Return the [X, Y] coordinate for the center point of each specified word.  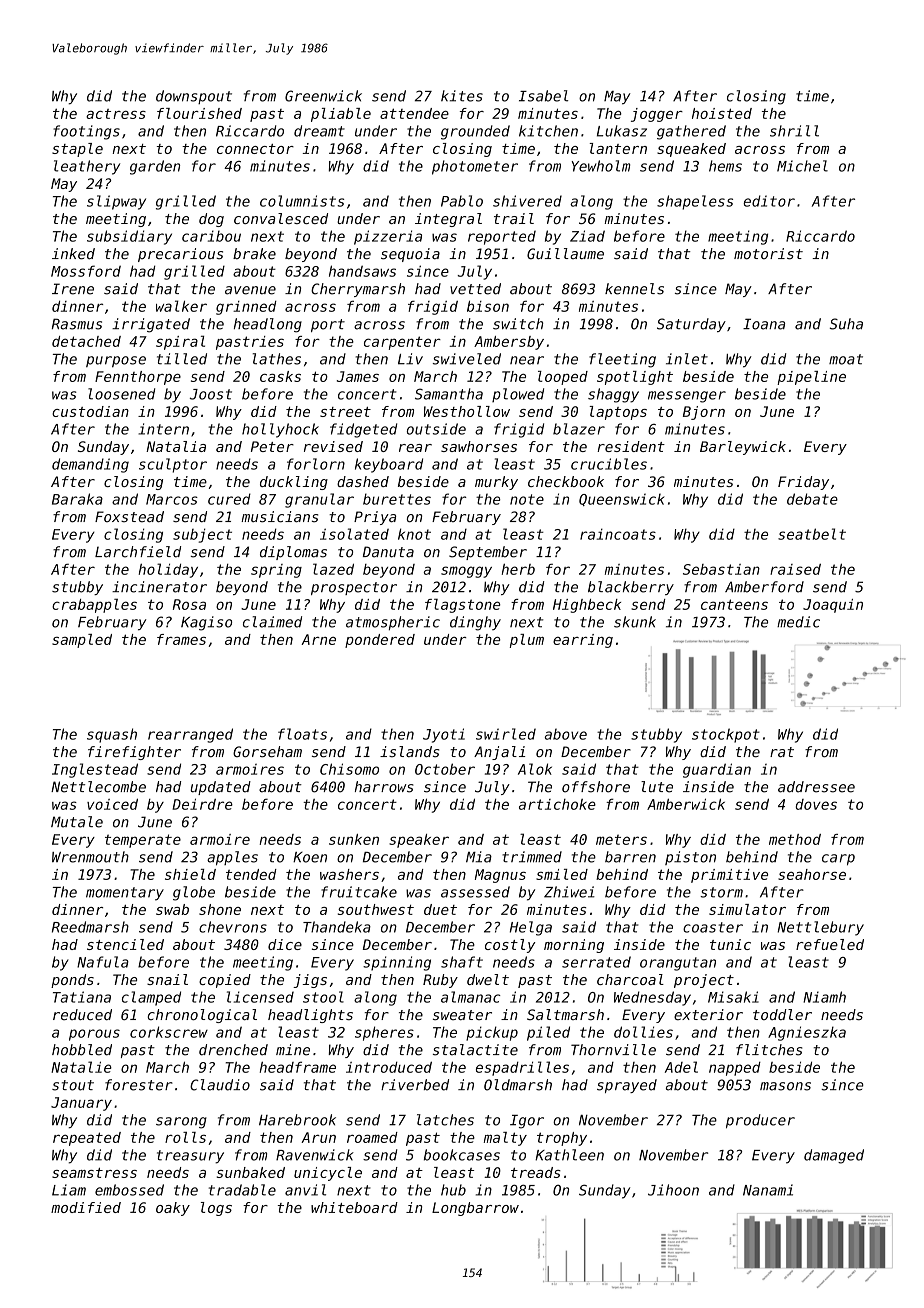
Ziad [587, 236]
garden [155, 167]
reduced [82, 1015]
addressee [816, 787]
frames [181, 639]
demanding [90, 465]
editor [769, 201]
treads [536, 1172]
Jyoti [444, 735]
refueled [830, 944]
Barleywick [743, 448]
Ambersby [509, 343]
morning [574, 946]
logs [216, 1209]
